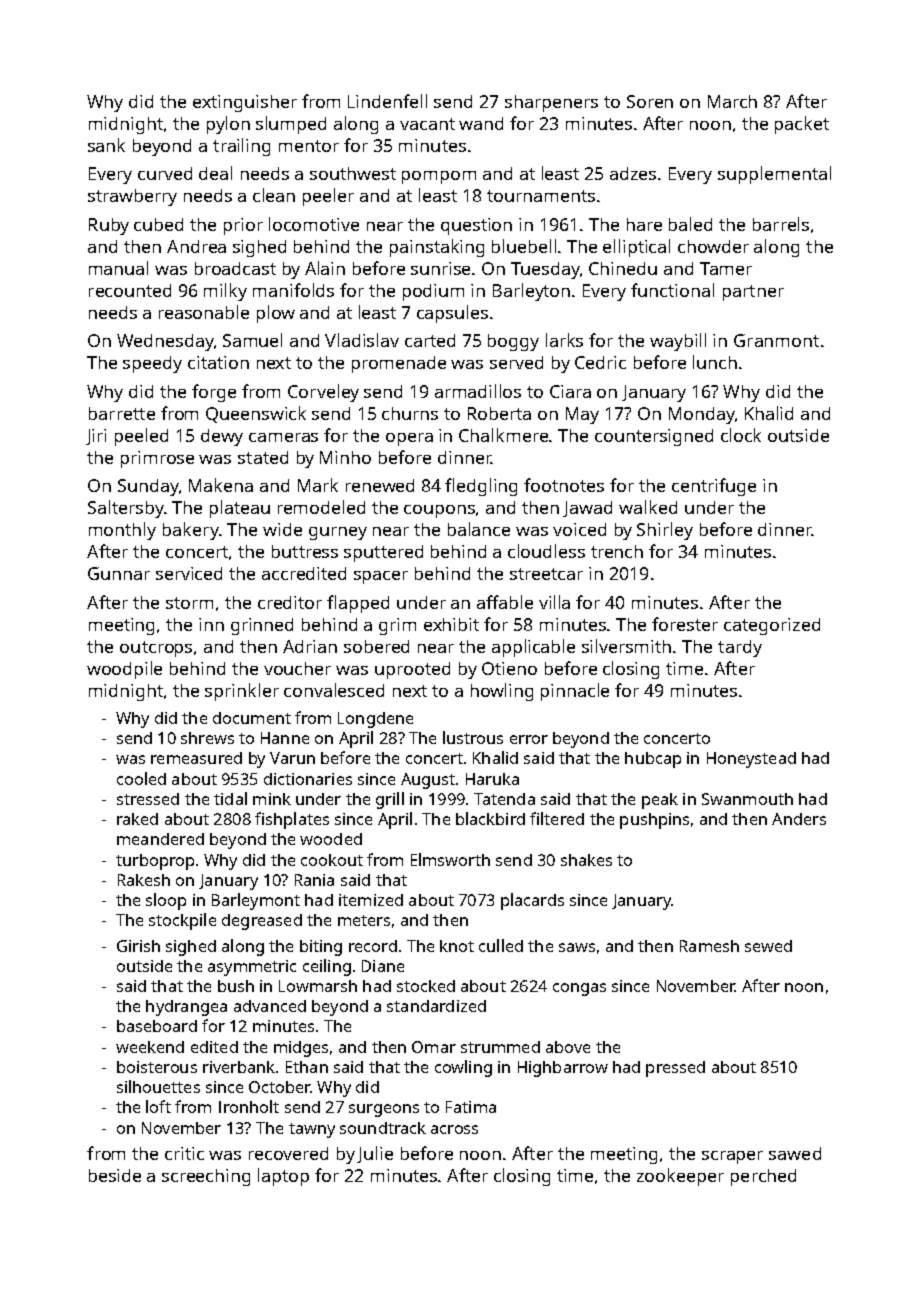  What do you see at coordinates (654, 821) in the document?
I see `pushpins` at bounding box center [654, 821].
